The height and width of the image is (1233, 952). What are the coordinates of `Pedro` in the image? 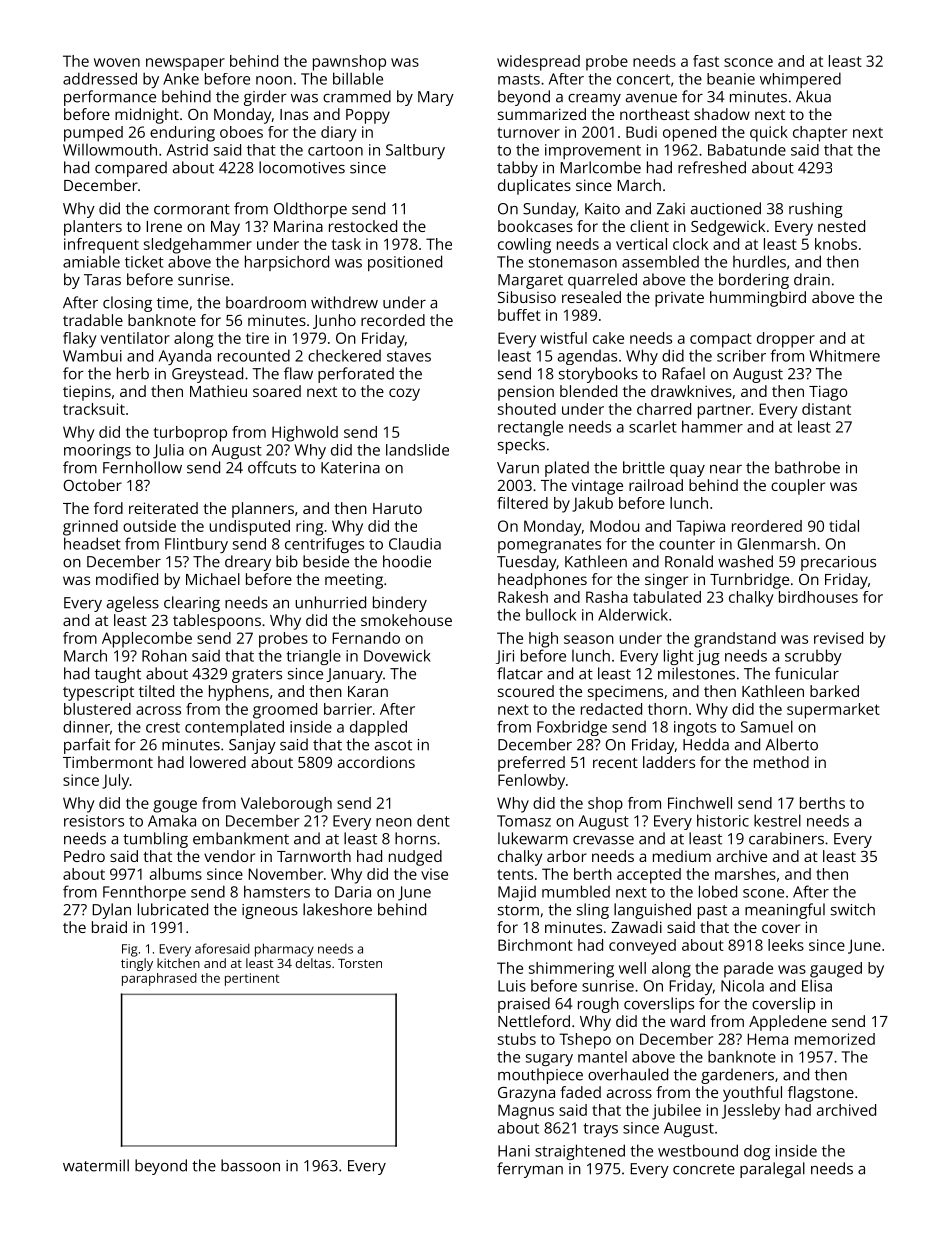 It's located at (84, 856).
